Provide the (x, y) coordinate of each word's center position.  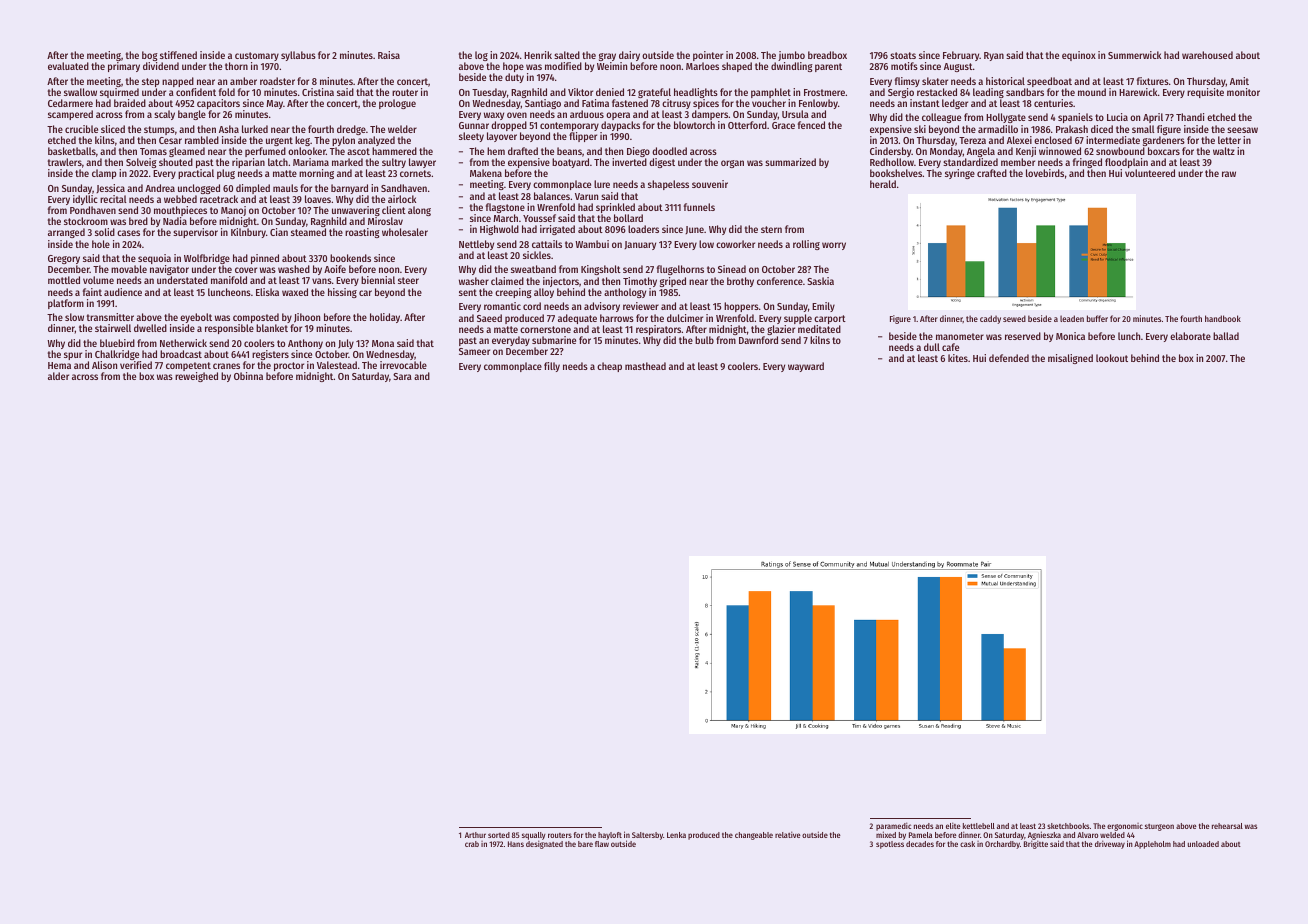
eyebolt (196, 318)
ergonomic (1125, 827)
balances (552, 196)
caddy (990, 319)
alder (58, 376)
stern (771, 229)
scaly (164, 115)
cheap (609, 367)
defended (1009, 358)
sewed (1014, 318)
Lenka (676, 835)
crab (472, 844)
